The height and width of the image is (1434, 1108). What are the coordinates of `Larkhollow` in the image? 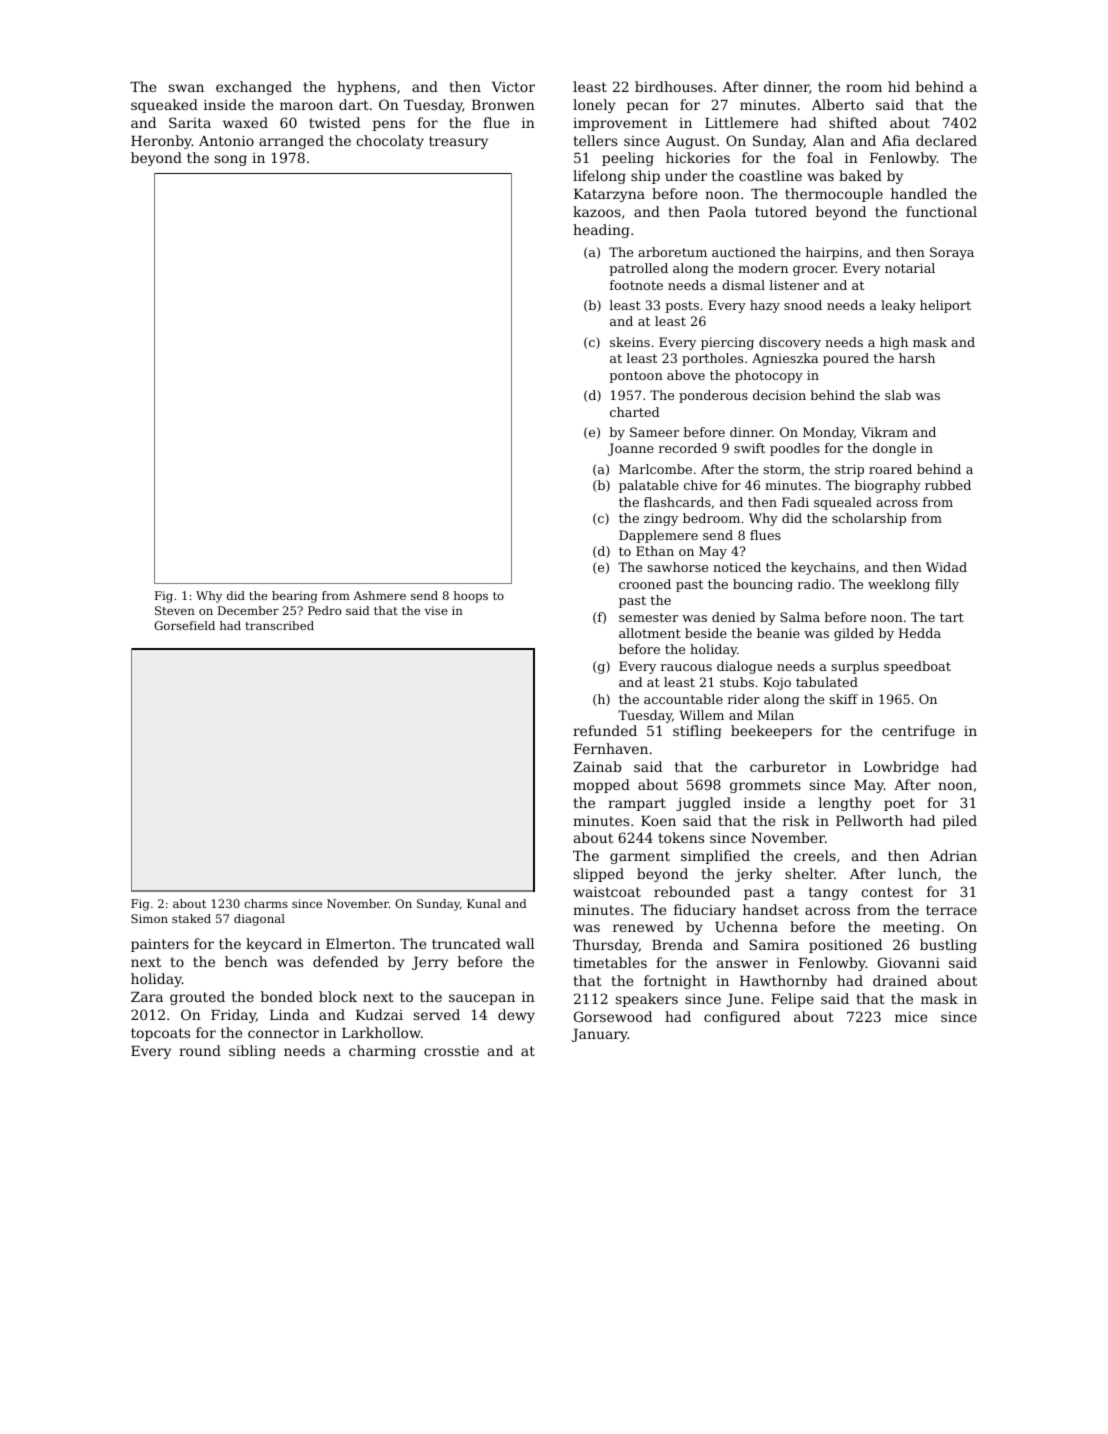 It's located at (381, 1032).
